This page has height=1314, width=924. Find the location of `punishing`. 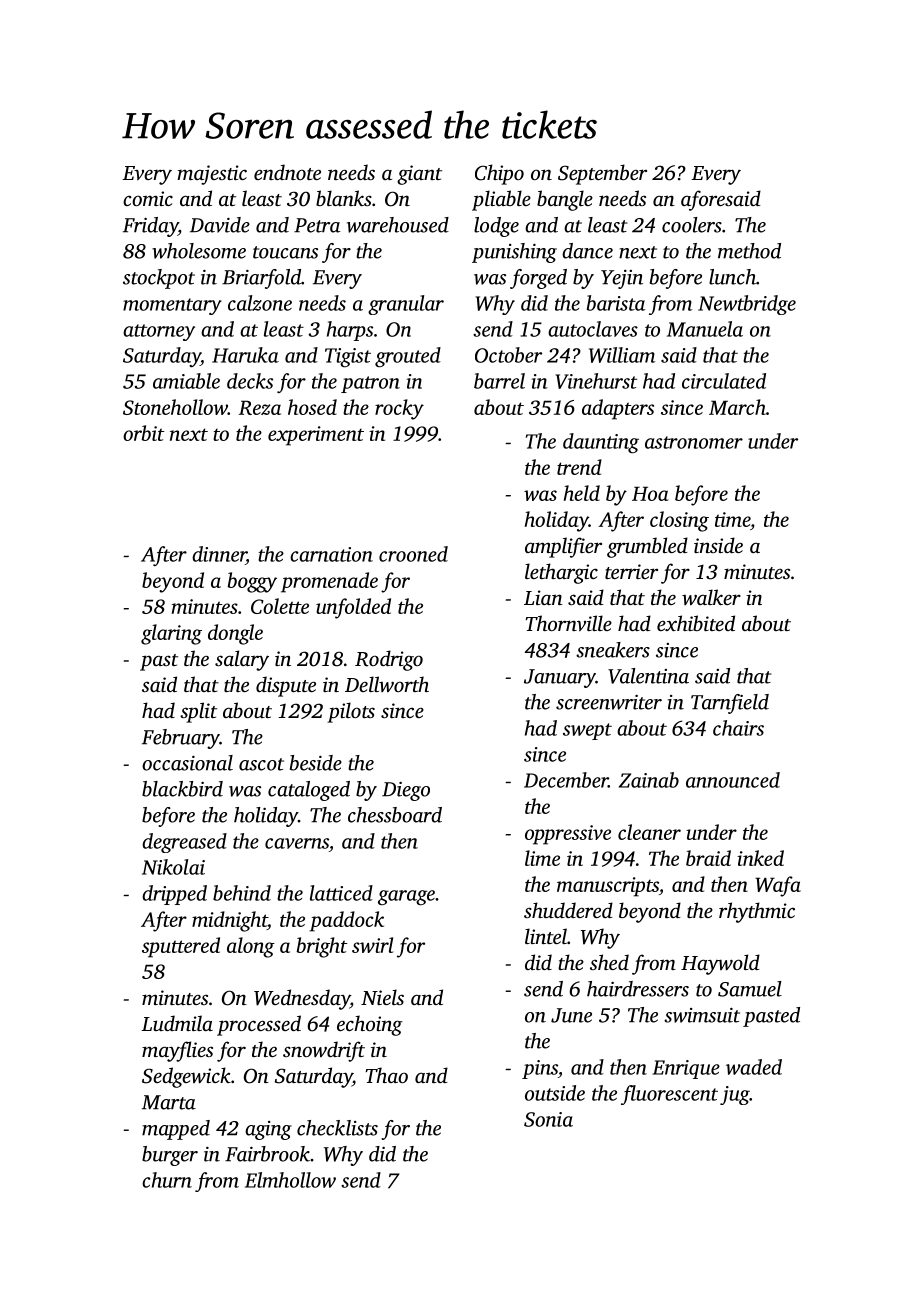

punishing is located at coordinates (514, 253).
